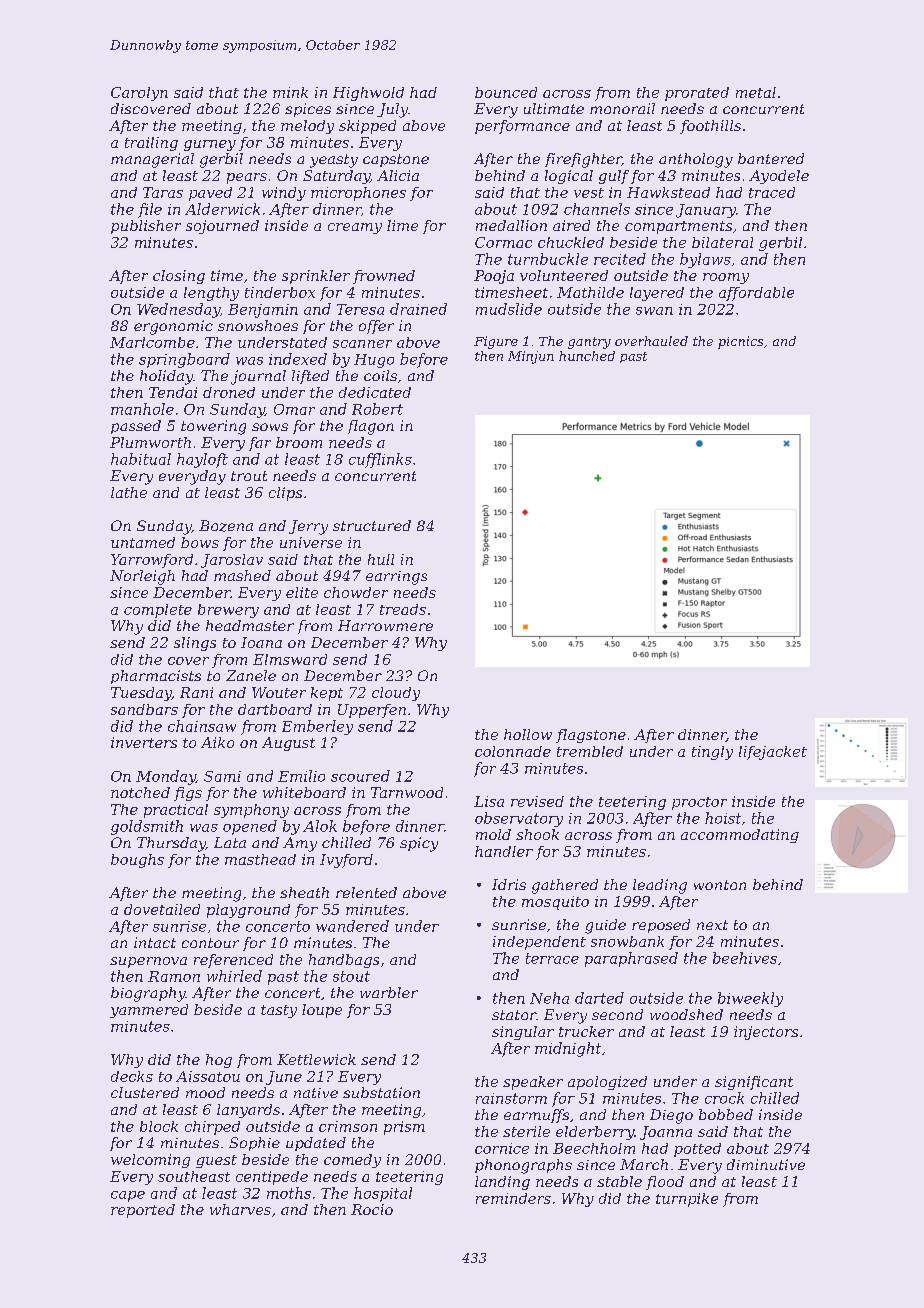  Describe the element at coordinates (142, 409) in the page. I see `manhole` at that location.
